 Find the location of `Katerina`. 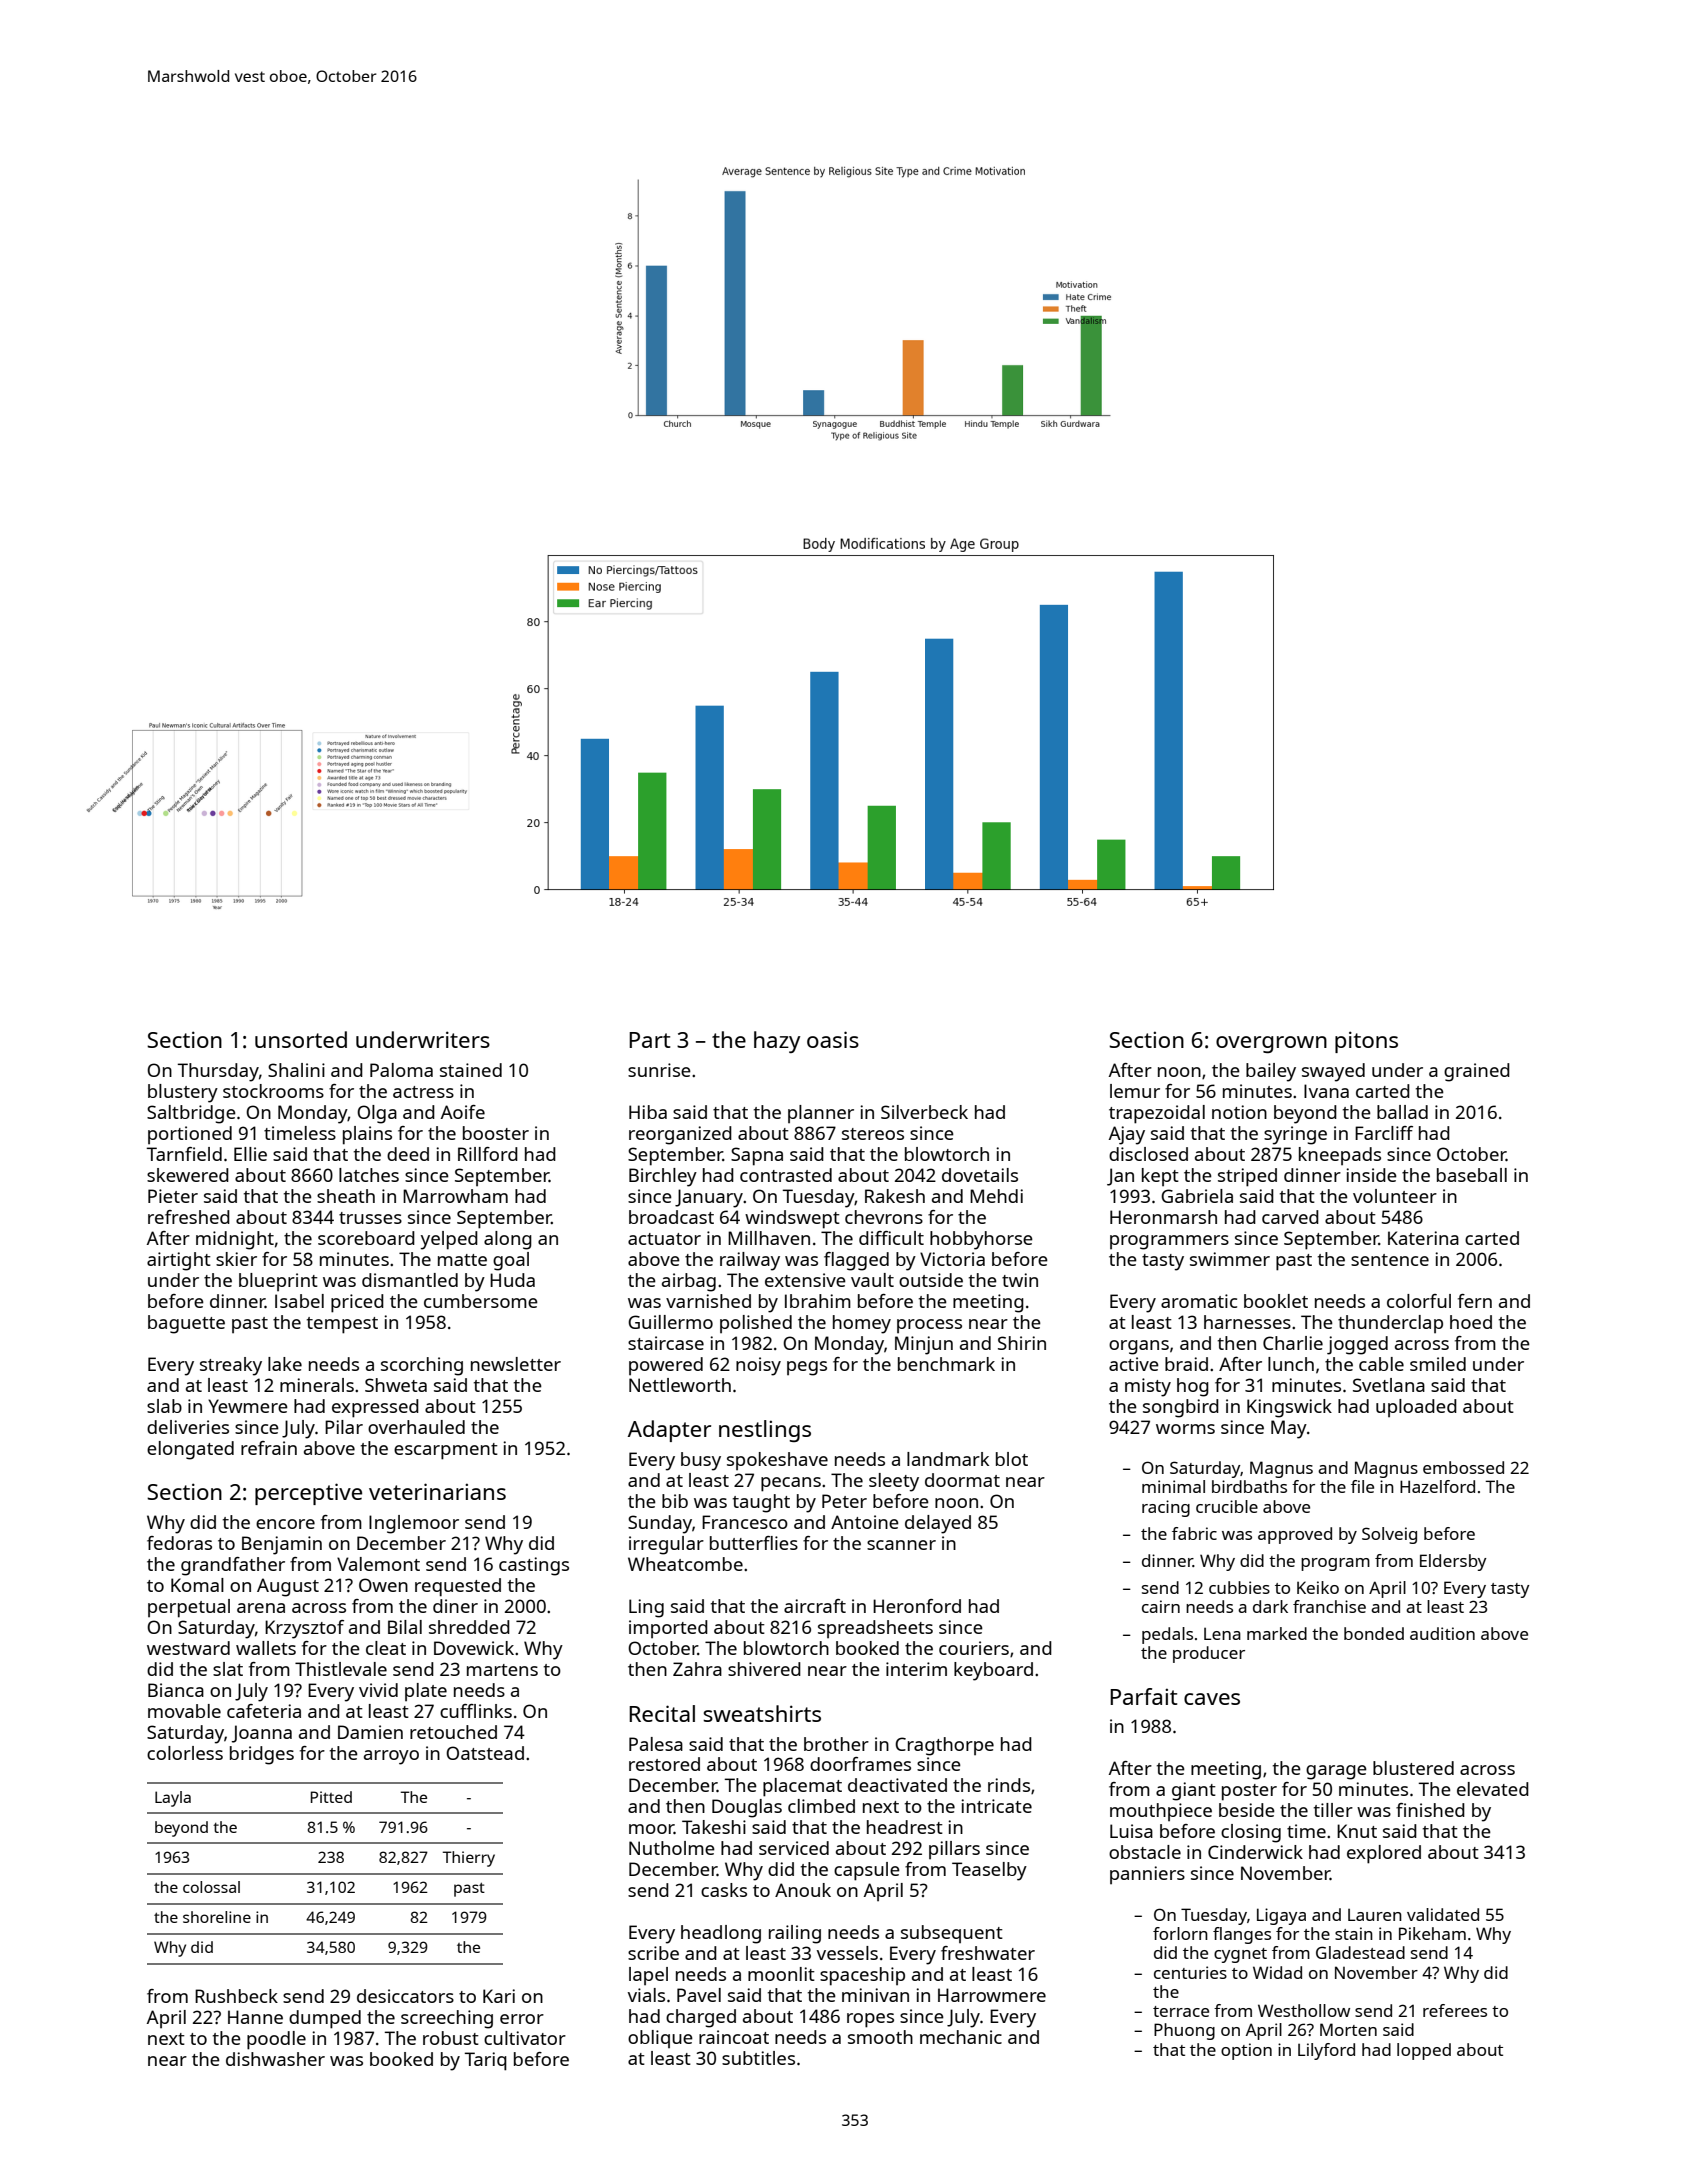

Katerina is located at coordinates (1423, 1238).
